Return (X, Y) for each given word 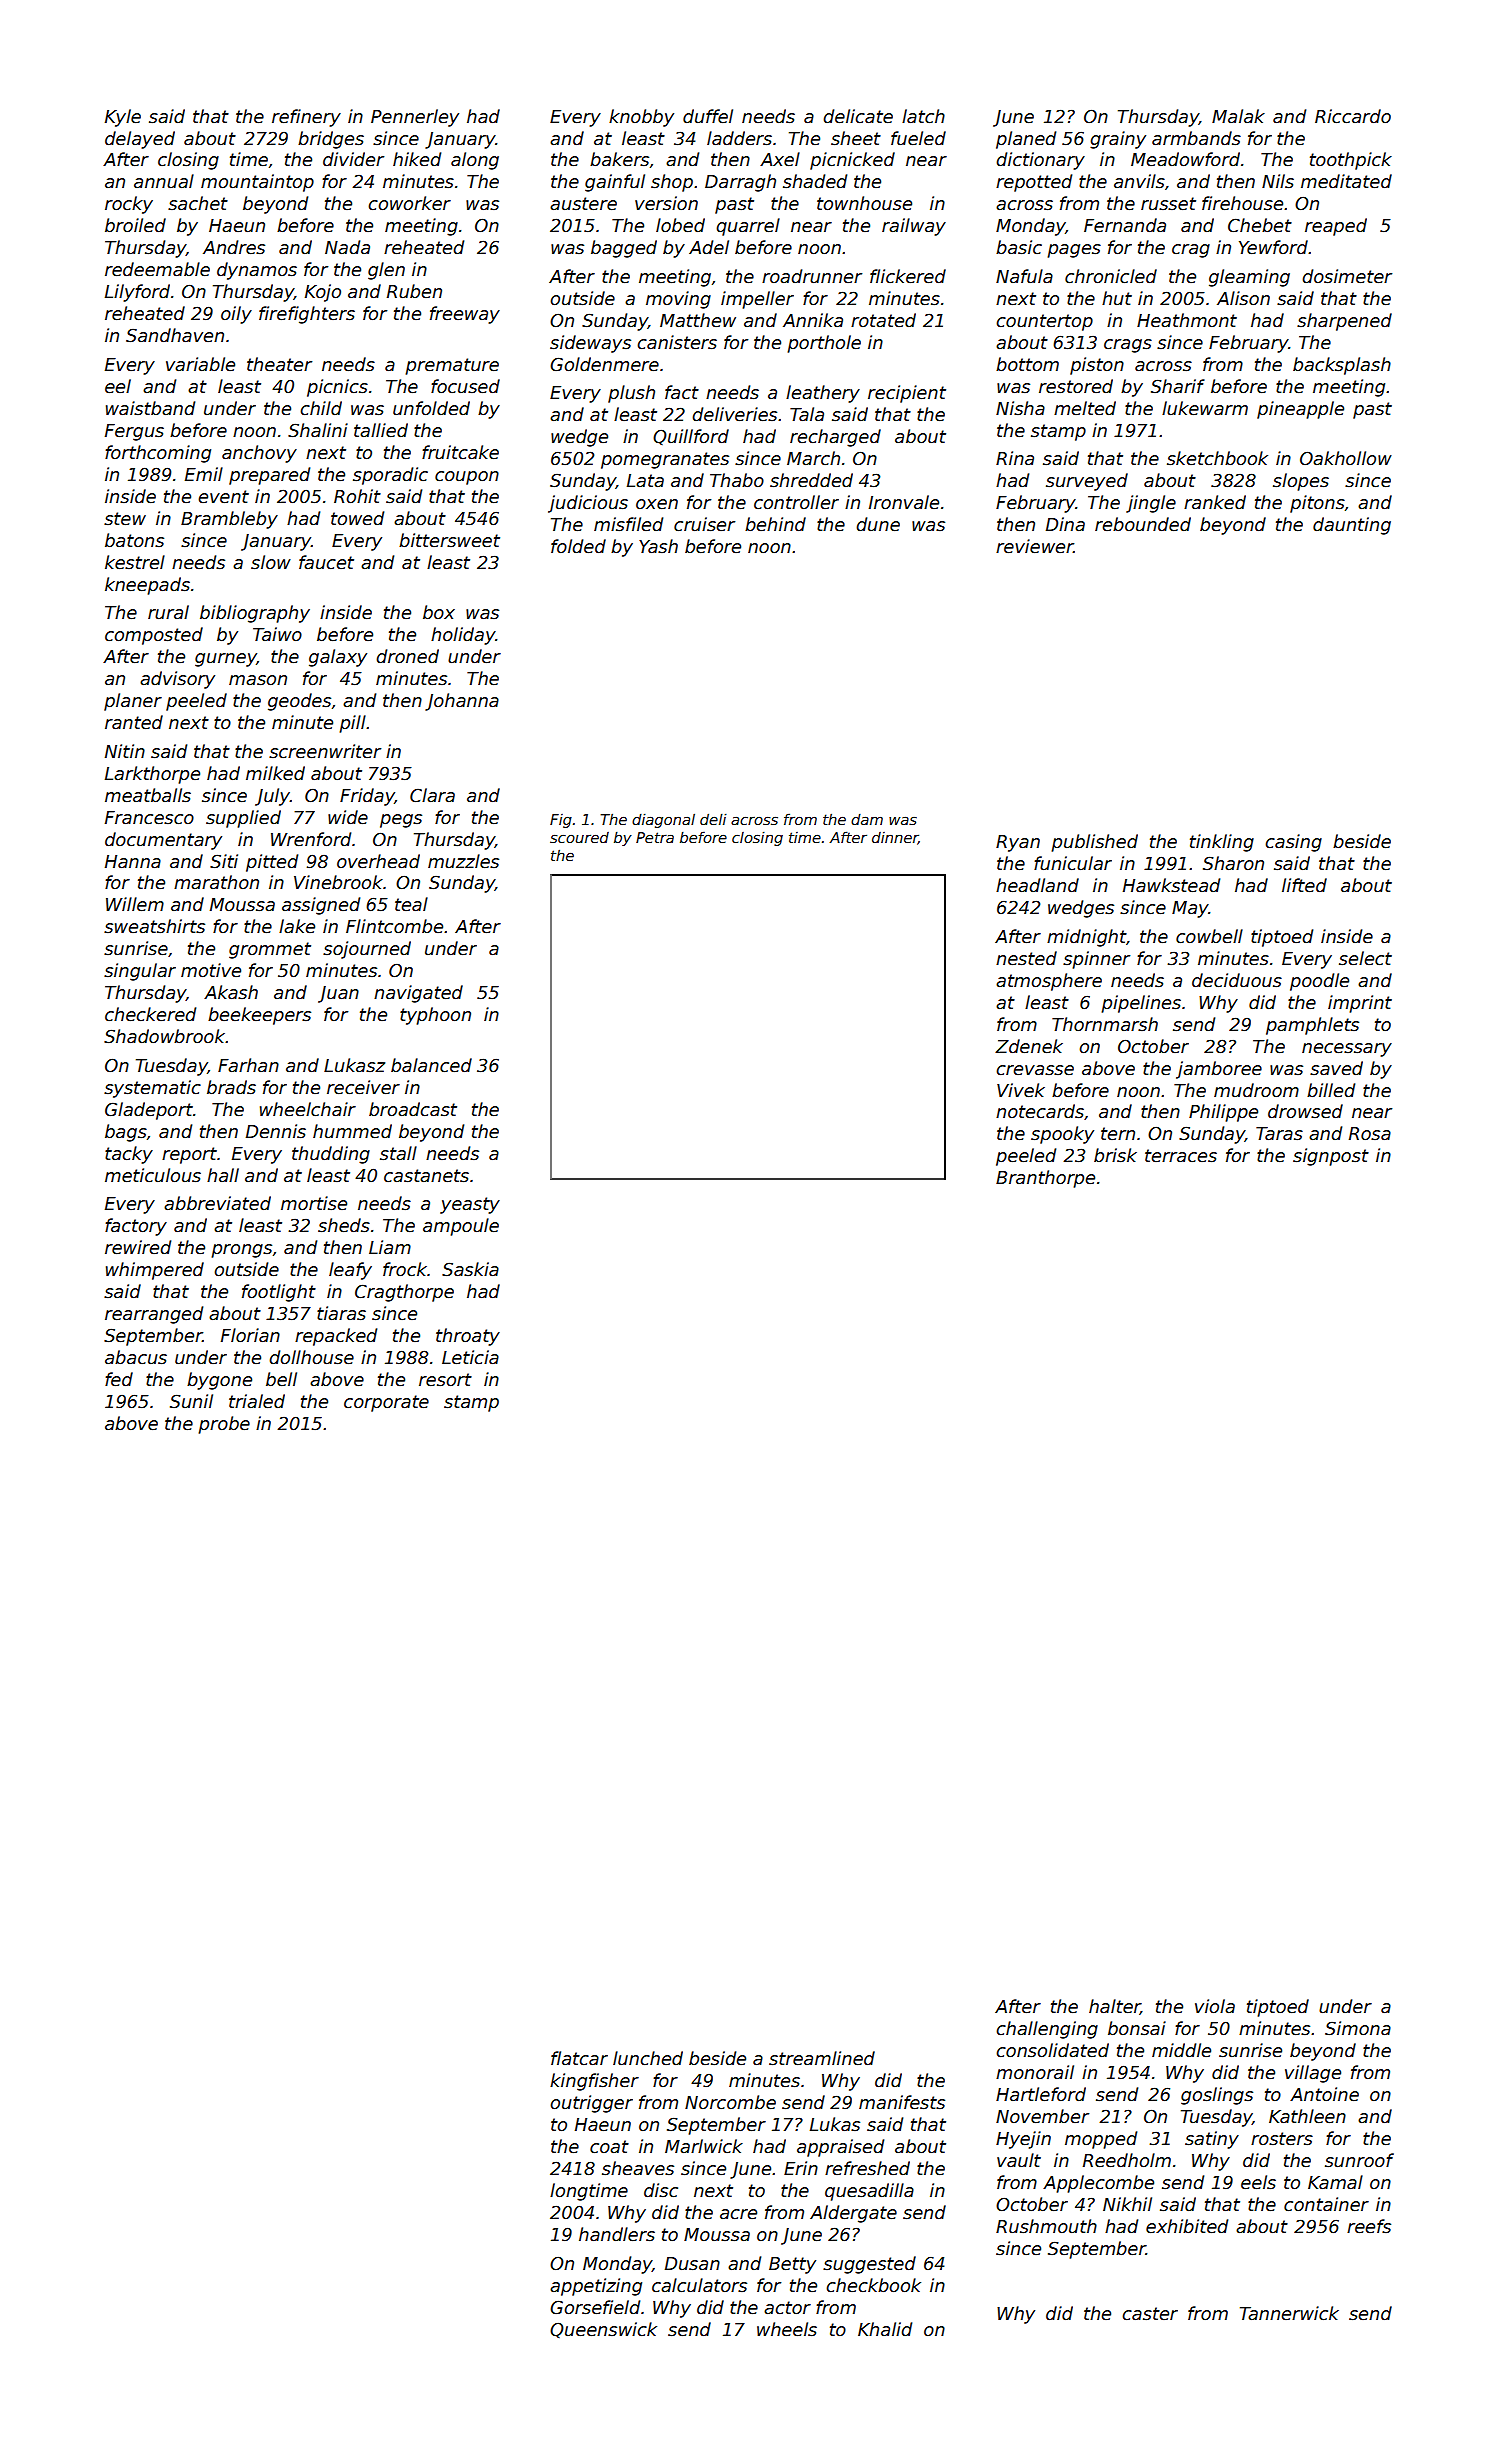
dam (867, 819)
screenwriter (325, 751)
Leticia (470, 1357)
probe (224, 1425)
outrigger (591, 2104)
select (1365, 958)
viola (1215, 2006)
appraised (840, 2148)
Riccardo (1353, 116)
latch (923, 116)
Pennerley (415, 118)
